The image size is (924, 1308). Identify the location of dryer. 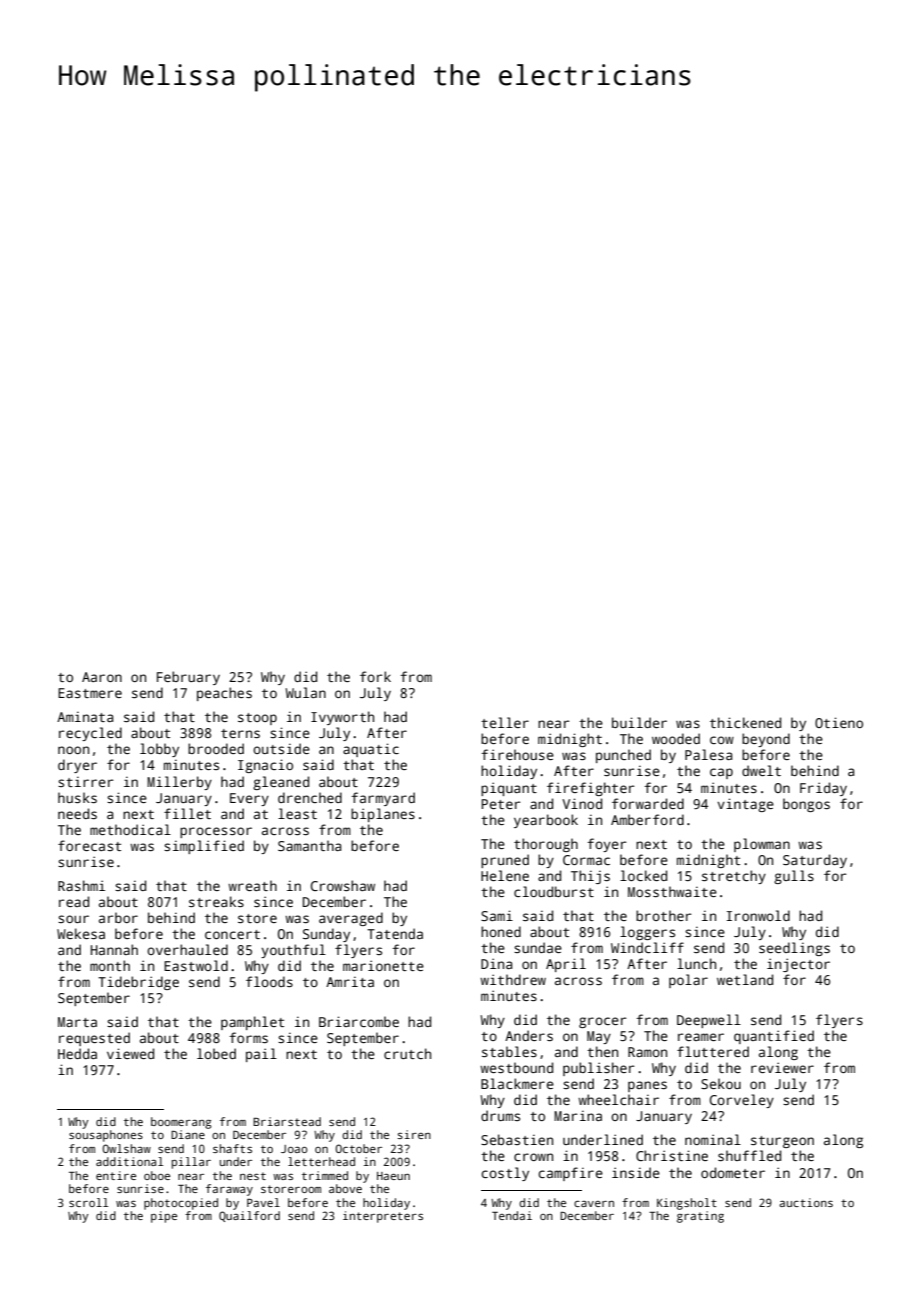
(77, 766).
